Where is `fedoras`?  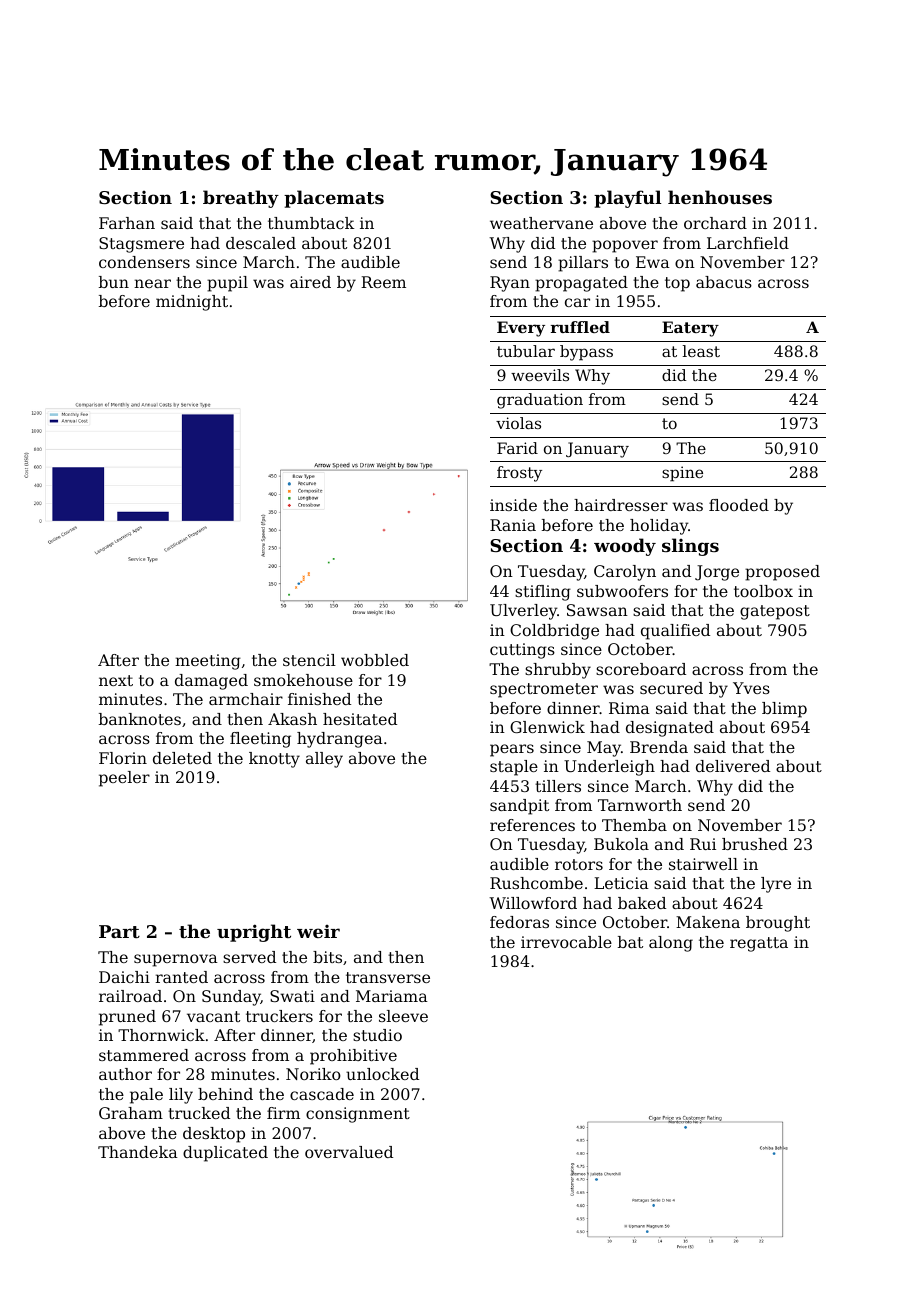 fedoras is located at coordinates (519, 922).
